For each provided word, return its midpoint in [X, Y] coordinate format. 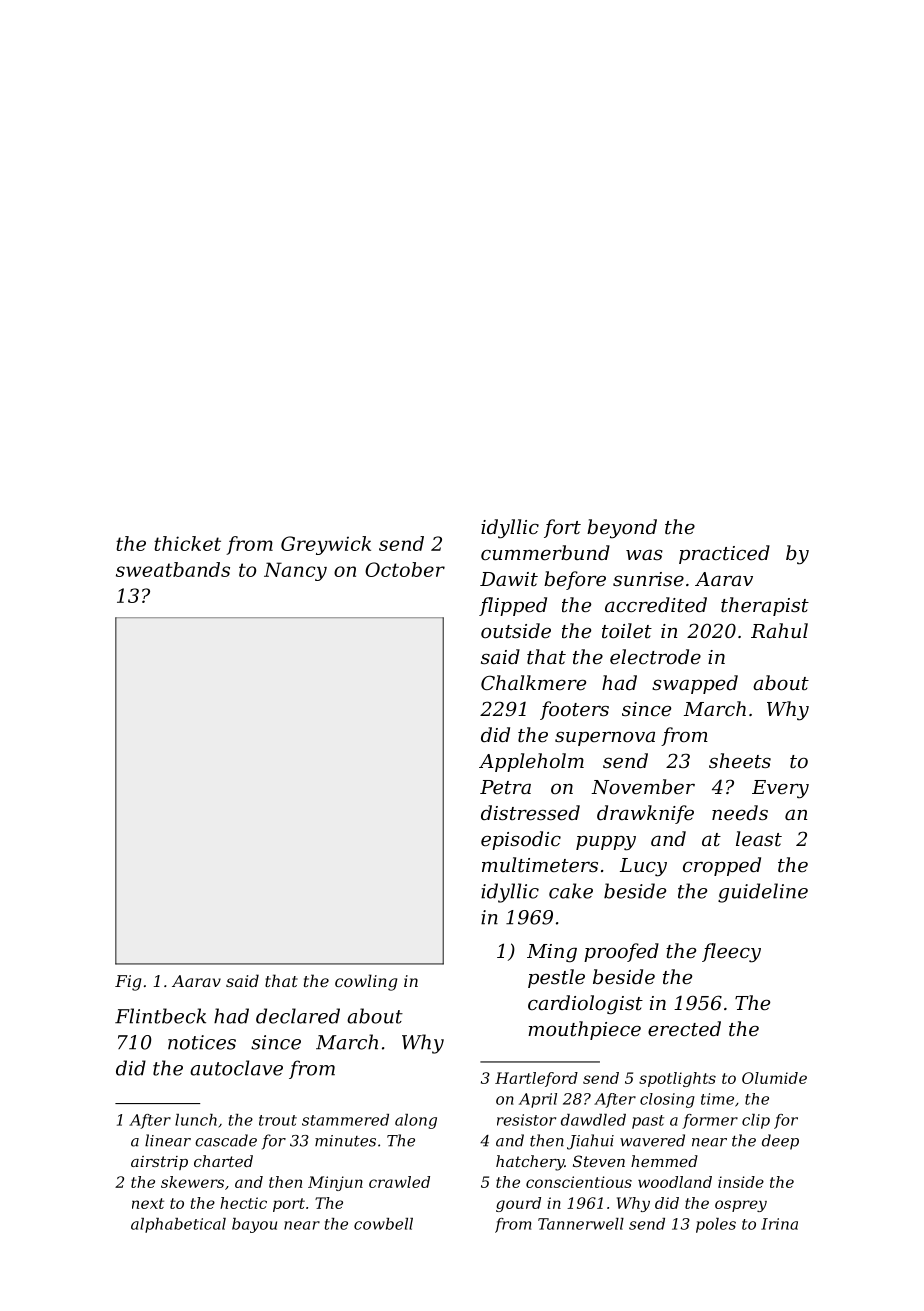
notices [202, 1042]
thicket [187, 543]
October [405, 569]
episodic [521, 840]
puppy [606, 843]
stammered [345, 1120]
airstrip [159, 1163]
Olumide [774, 1078]
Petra [505, 787]
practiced [724, 554]
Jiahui [590, 1142]
